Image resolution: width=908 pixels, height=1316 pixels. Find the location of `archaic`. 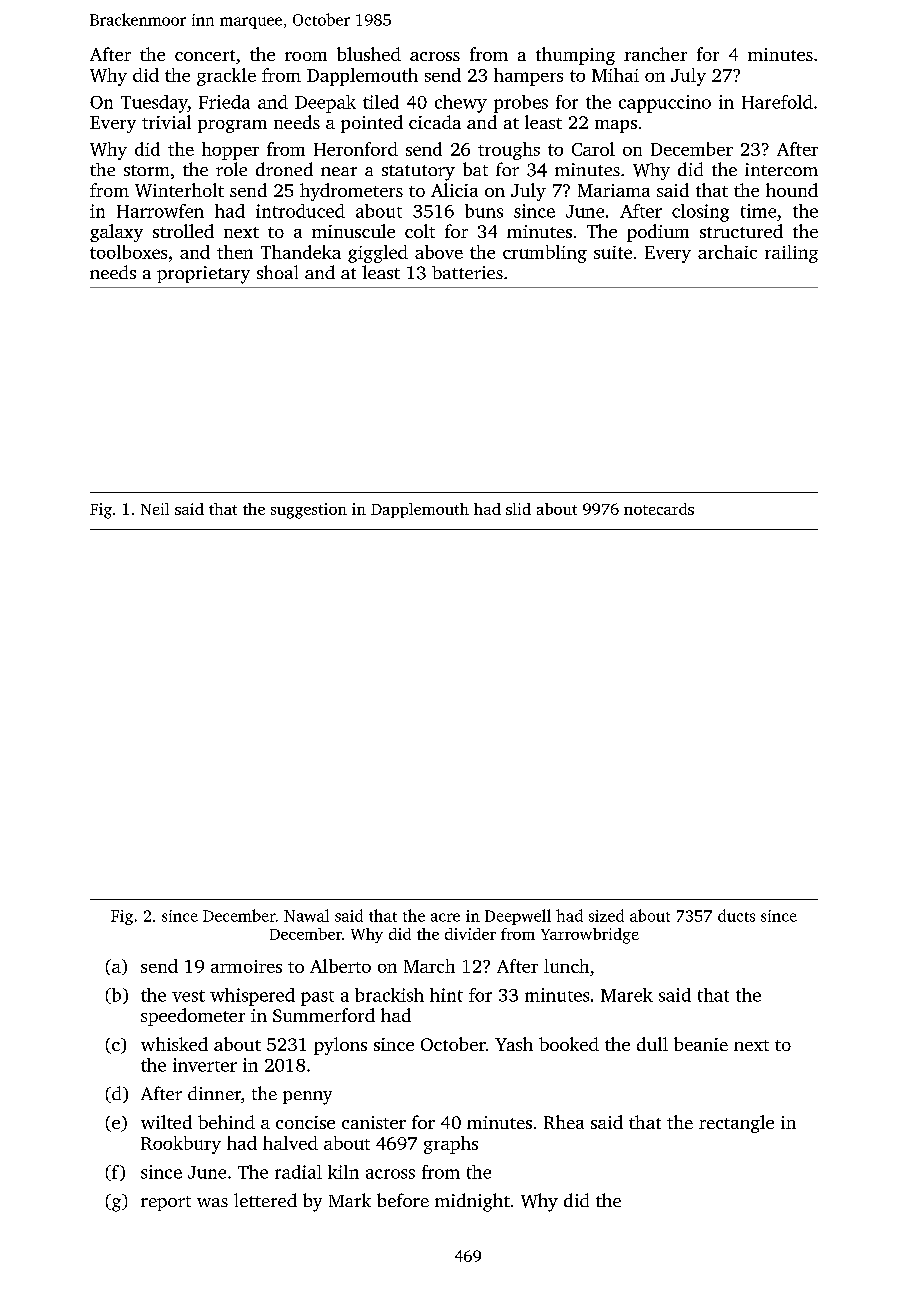

archaic is located at coordinates (727, 252).
